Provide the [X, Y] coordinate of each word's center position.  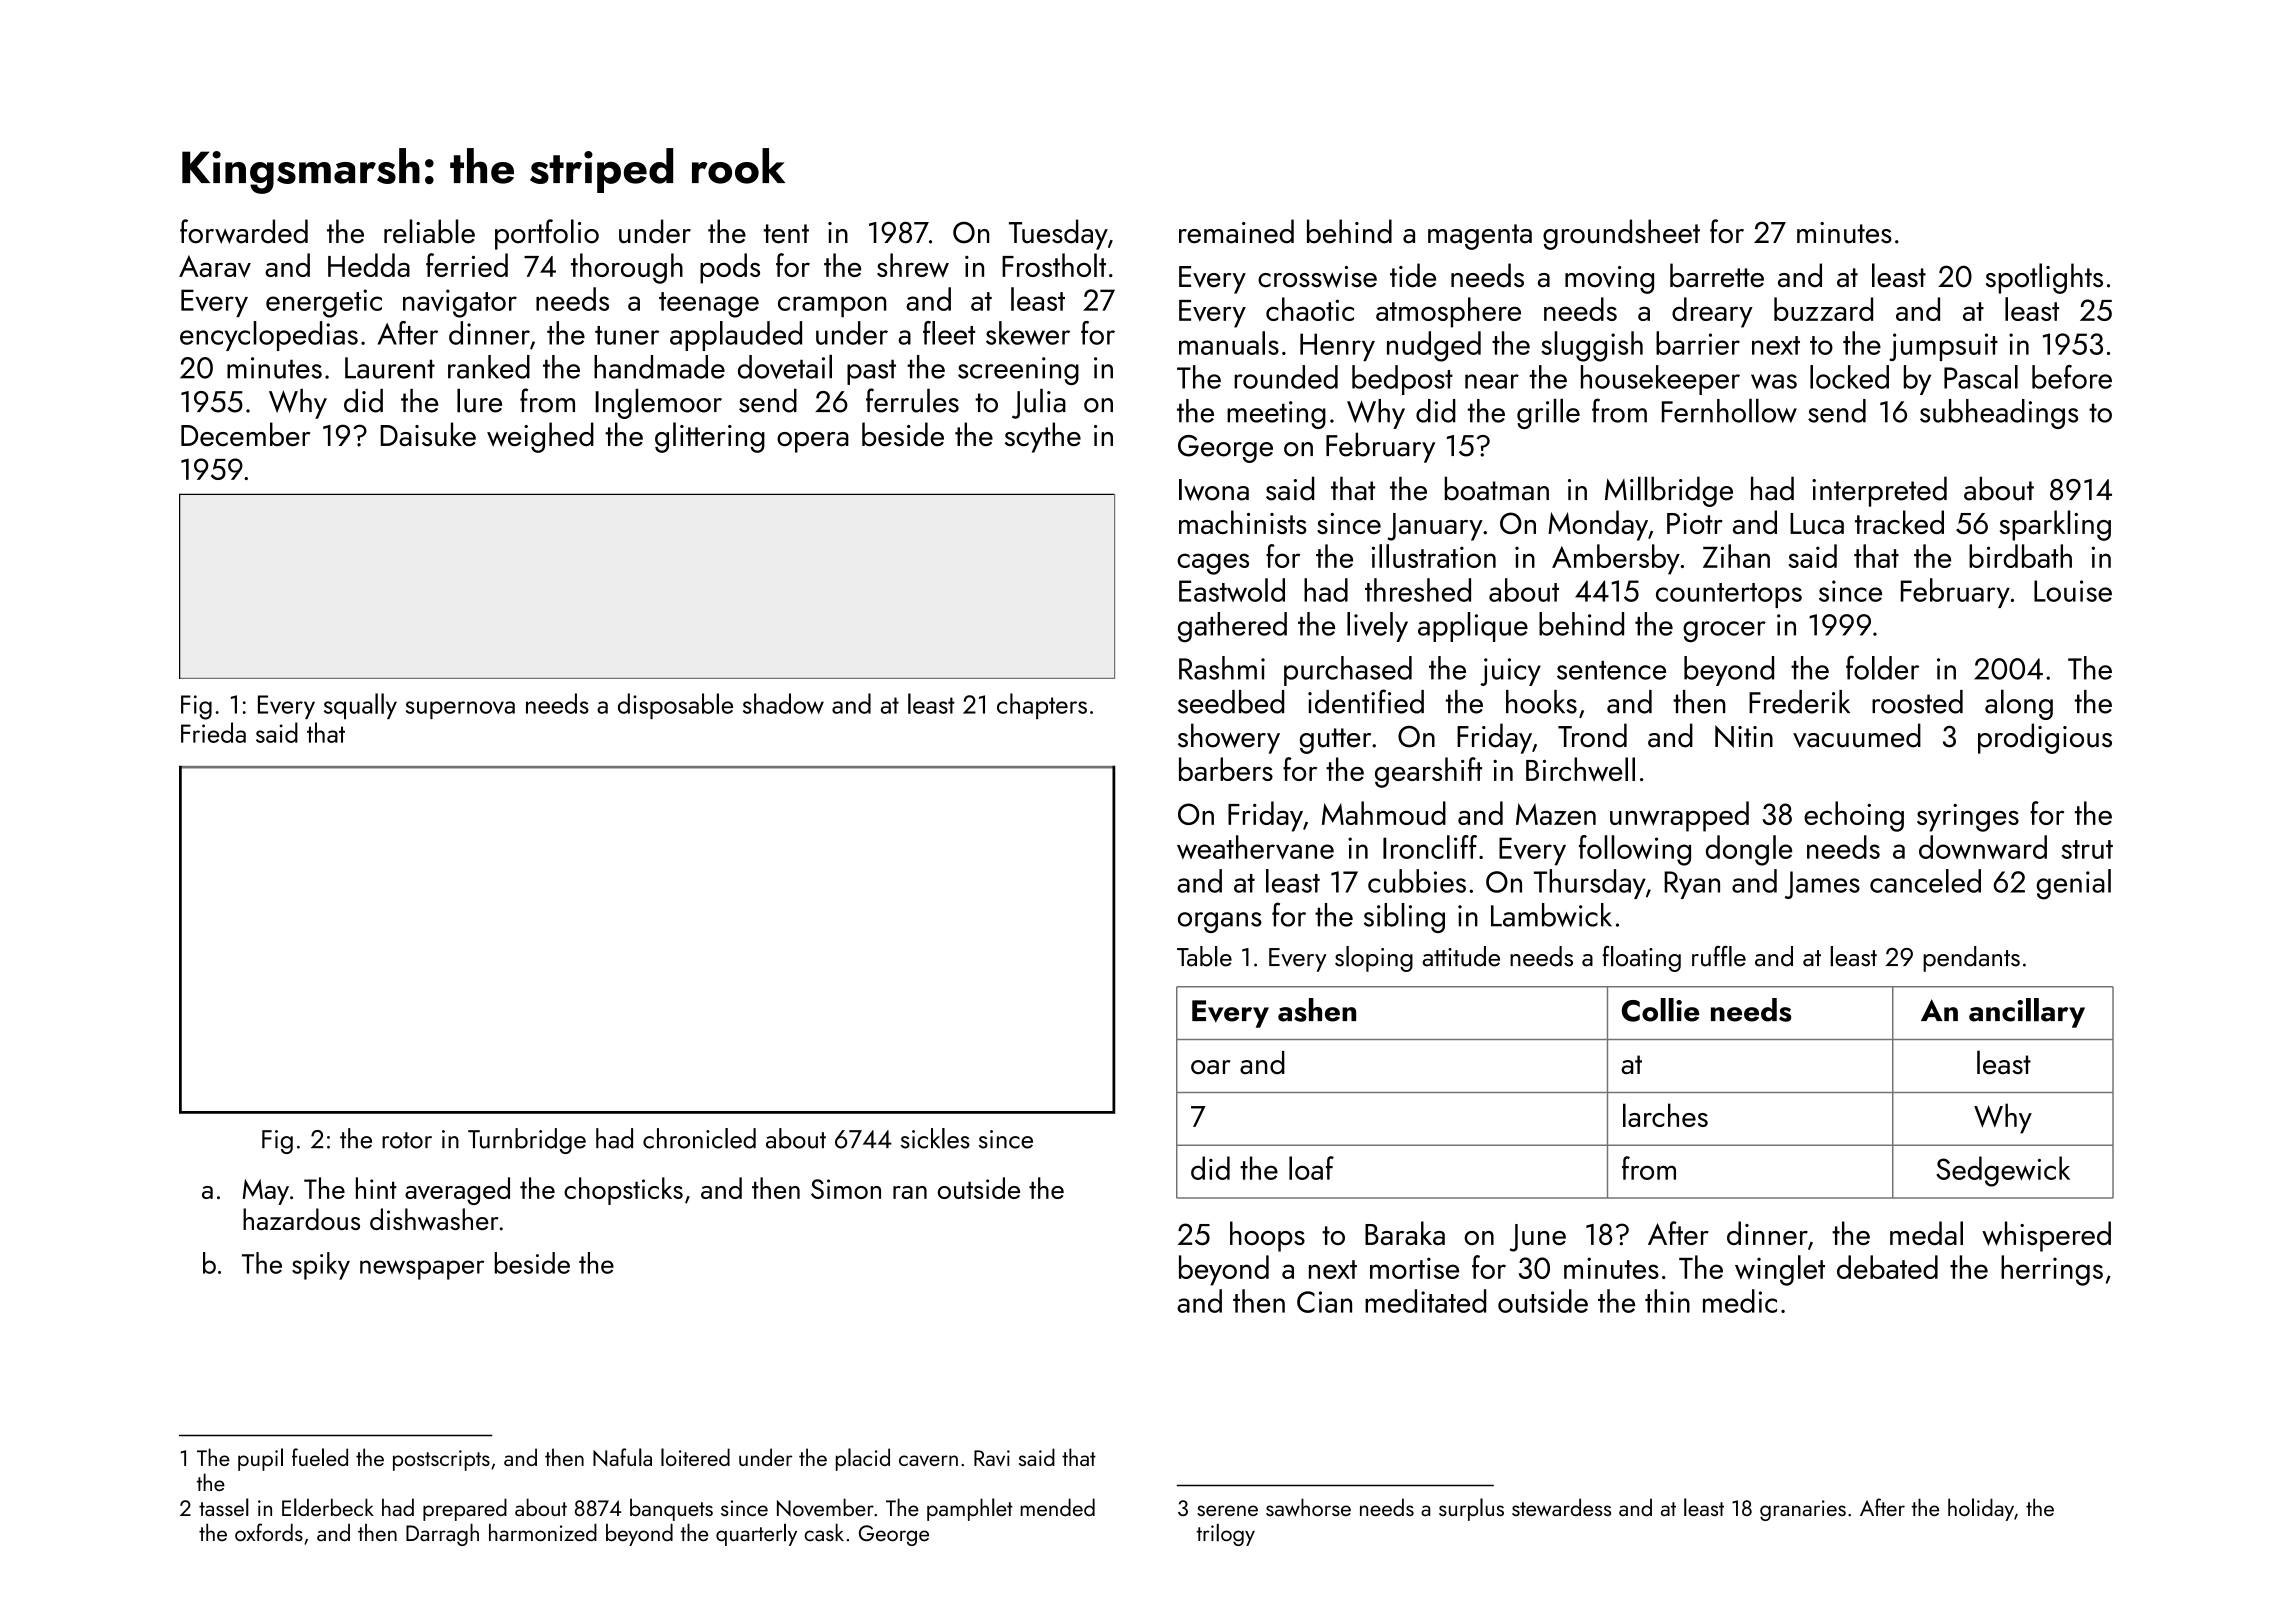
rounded [1286, 377]
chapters [1042, 706]
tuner [627, 335]
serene [1227, 1510]
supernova [460, 710]
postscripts [441, 1460]
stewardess [1561, 1507]
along [2019, 704]
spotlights [2044, 278]
